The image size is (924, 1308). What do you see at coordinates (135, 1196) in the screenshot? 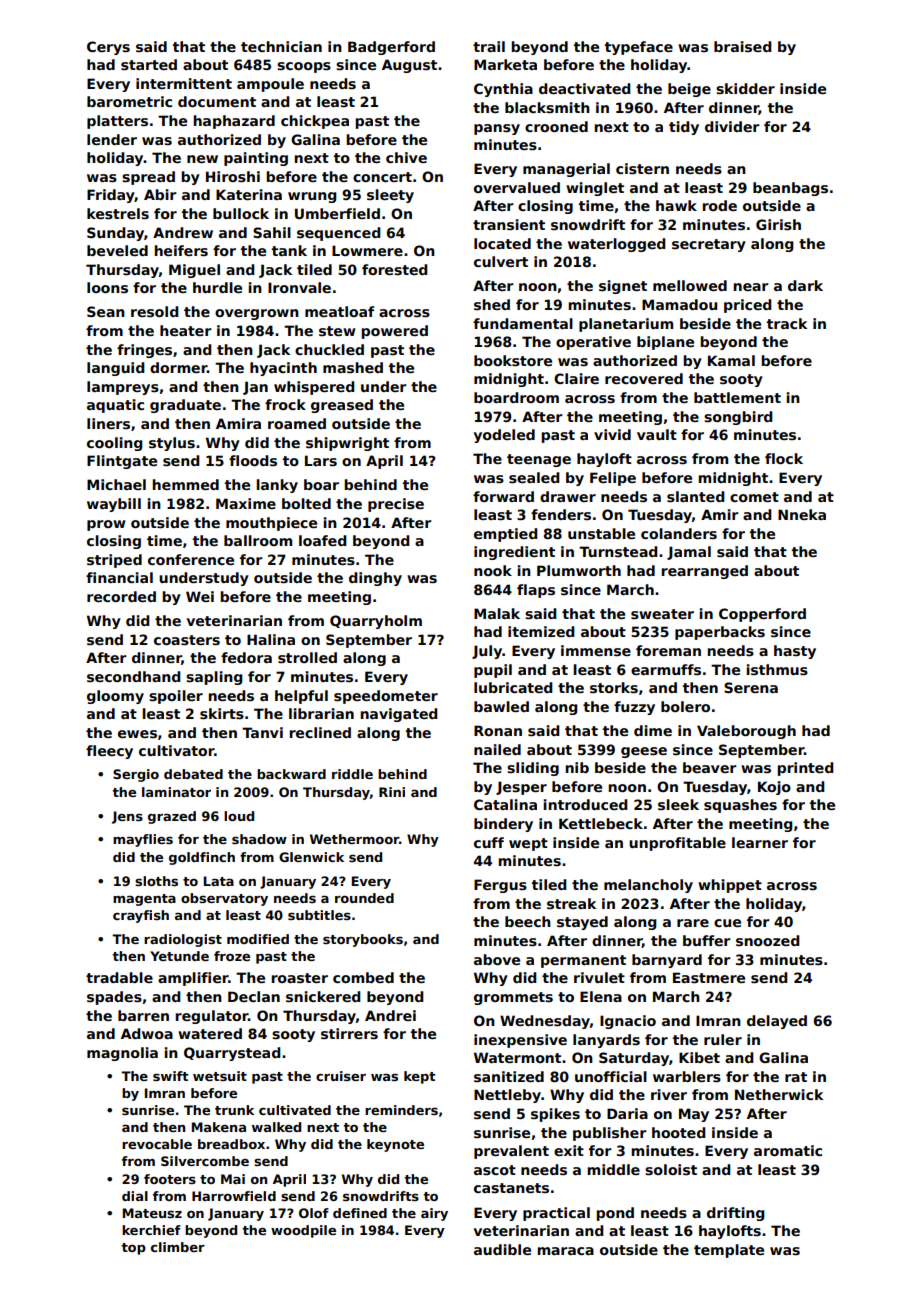
I see `dial` at bounding box center [135, 1196].
